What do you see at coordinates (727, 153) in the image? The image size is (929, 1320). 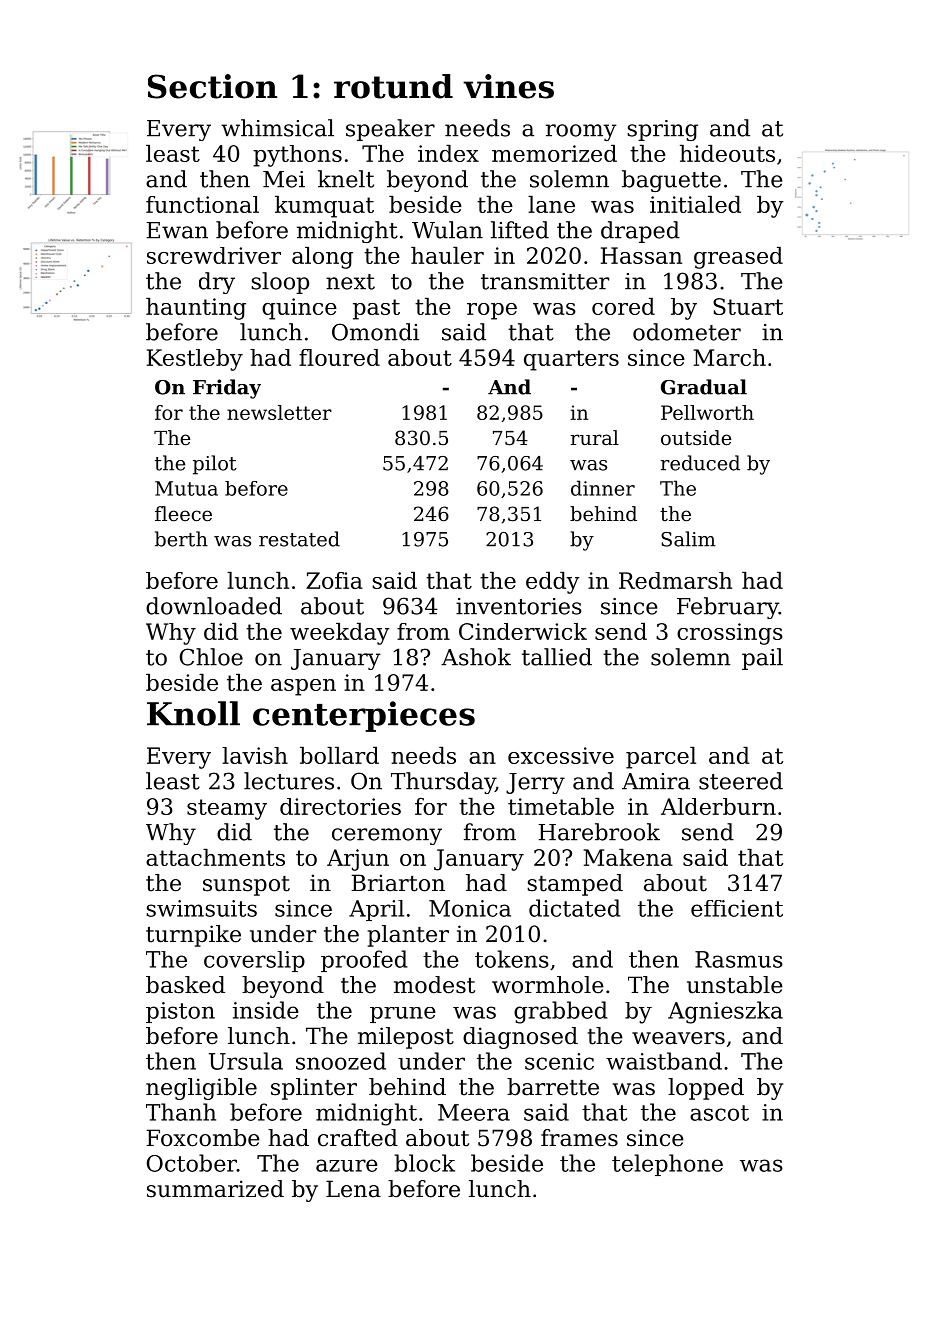 I see `hideouts` at bounding box center [727, 153].
